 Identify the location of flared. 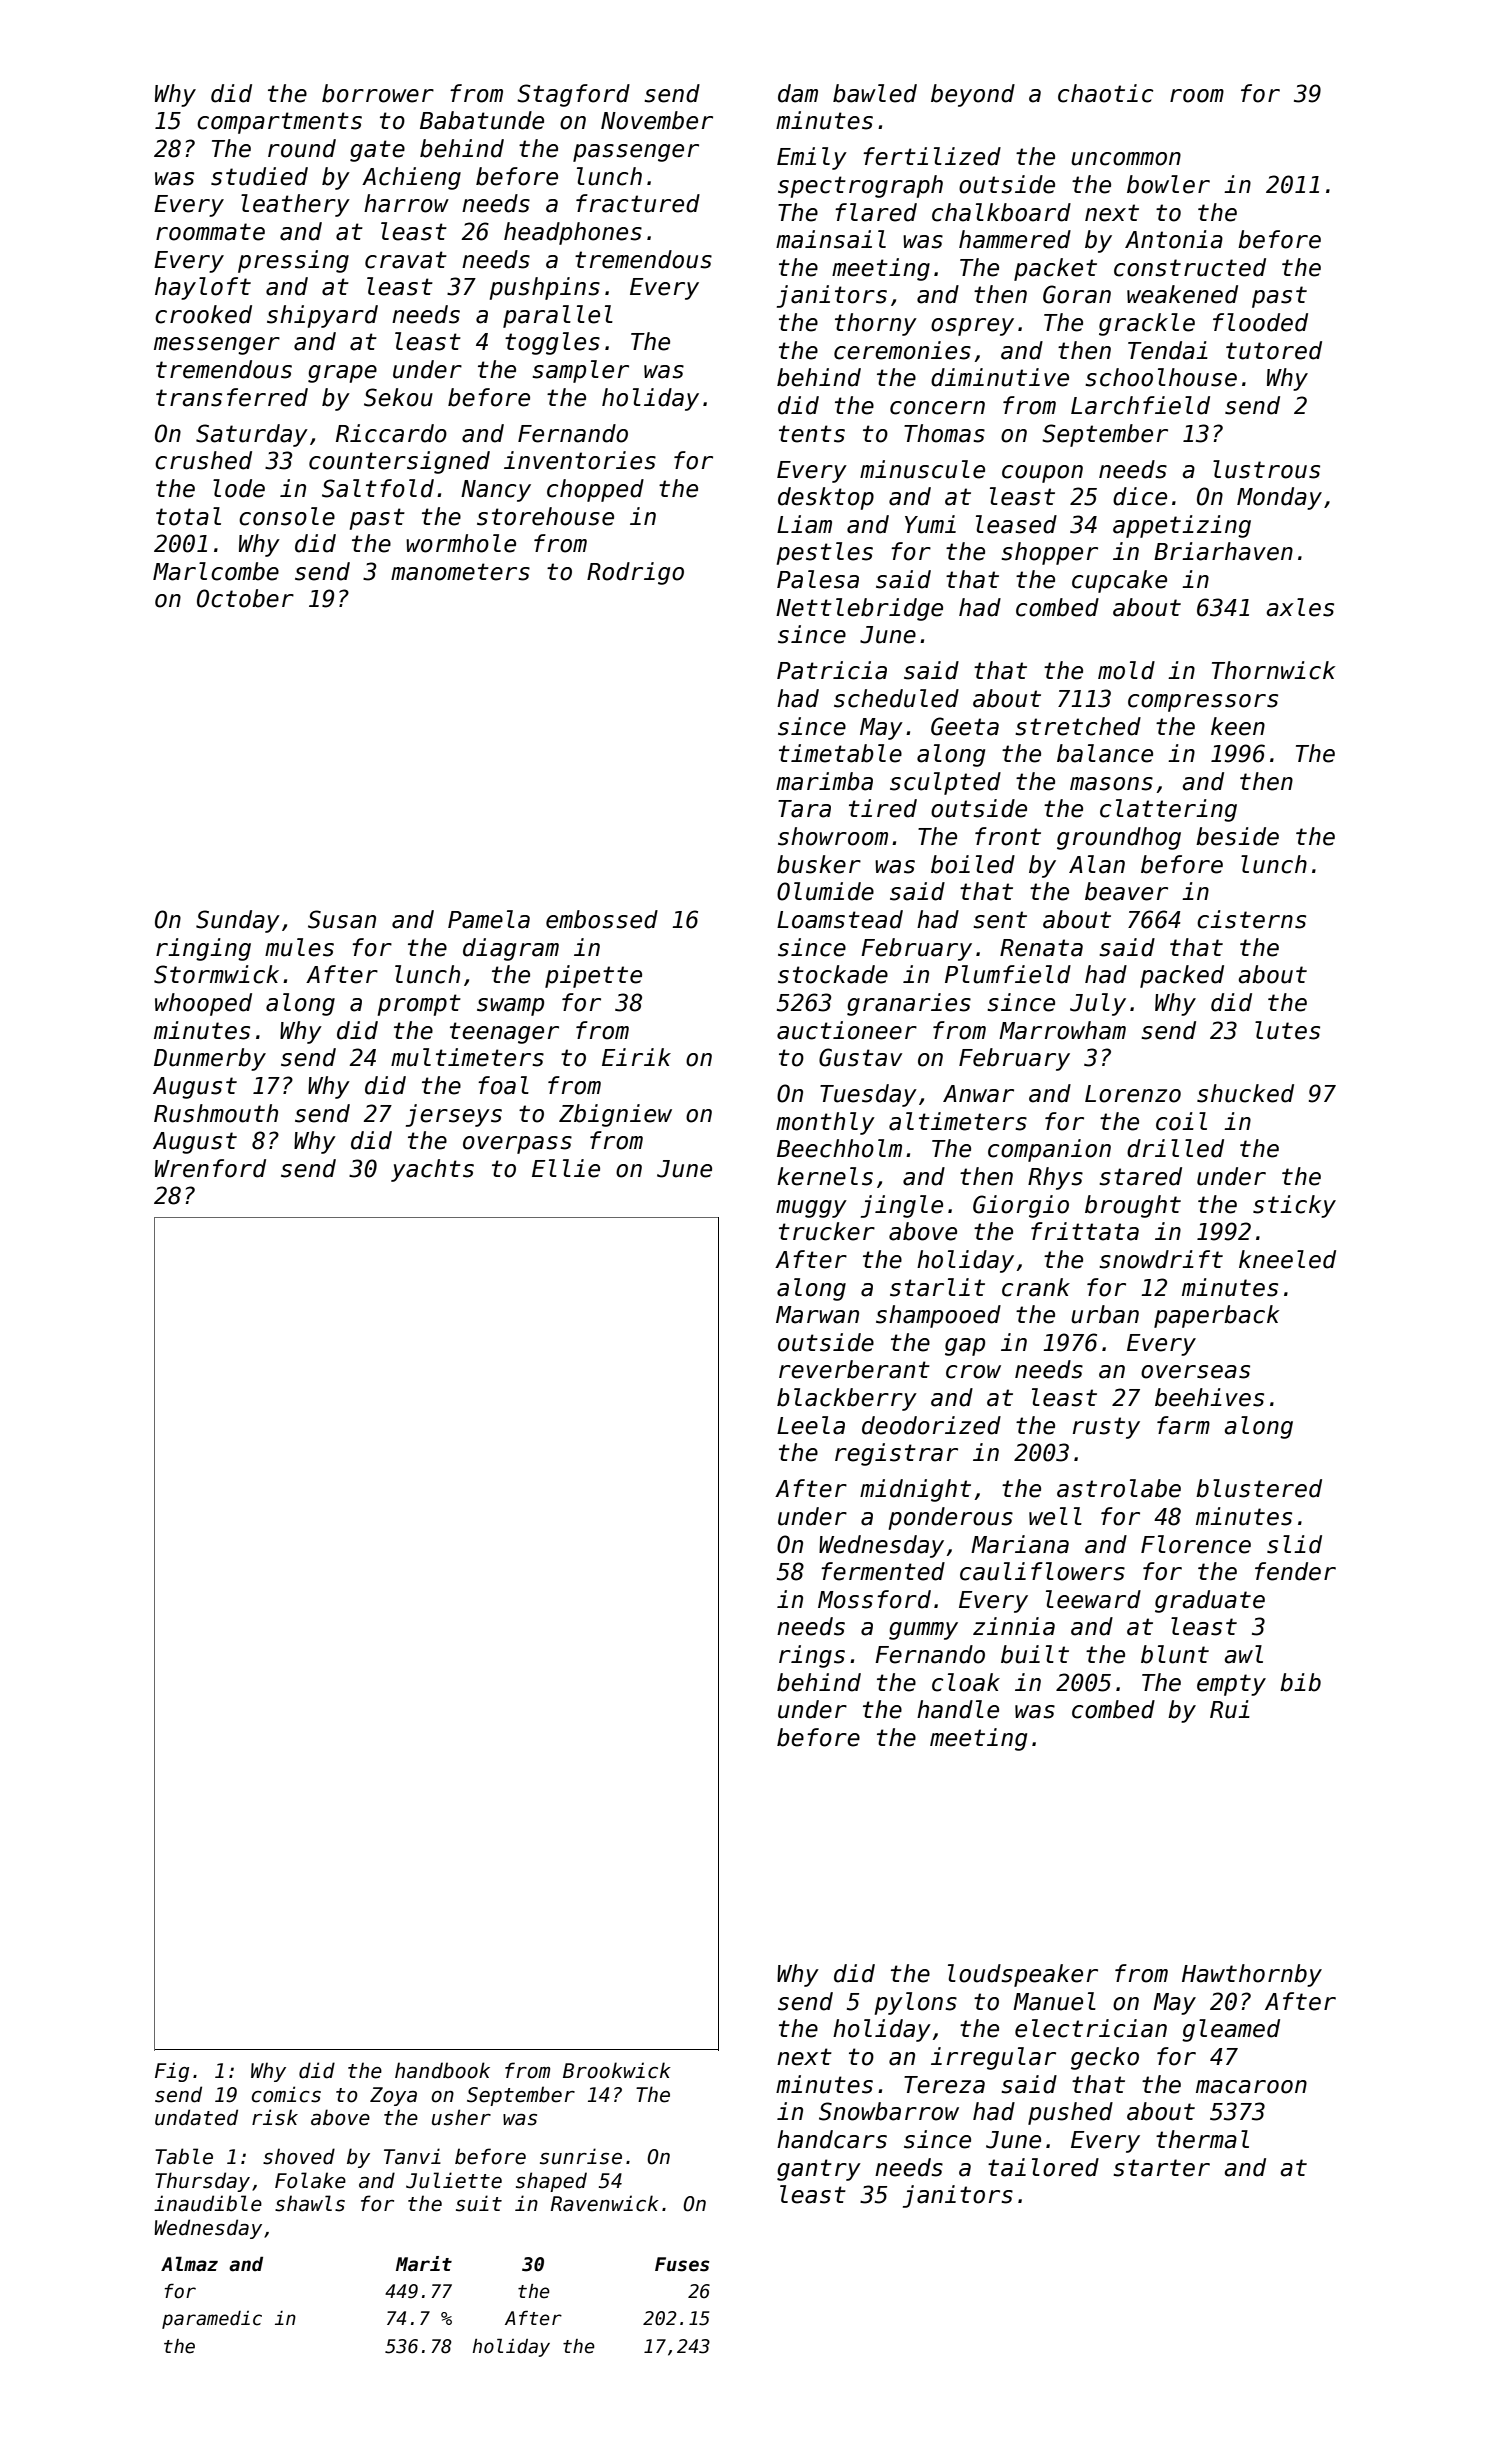
(876, 212).
